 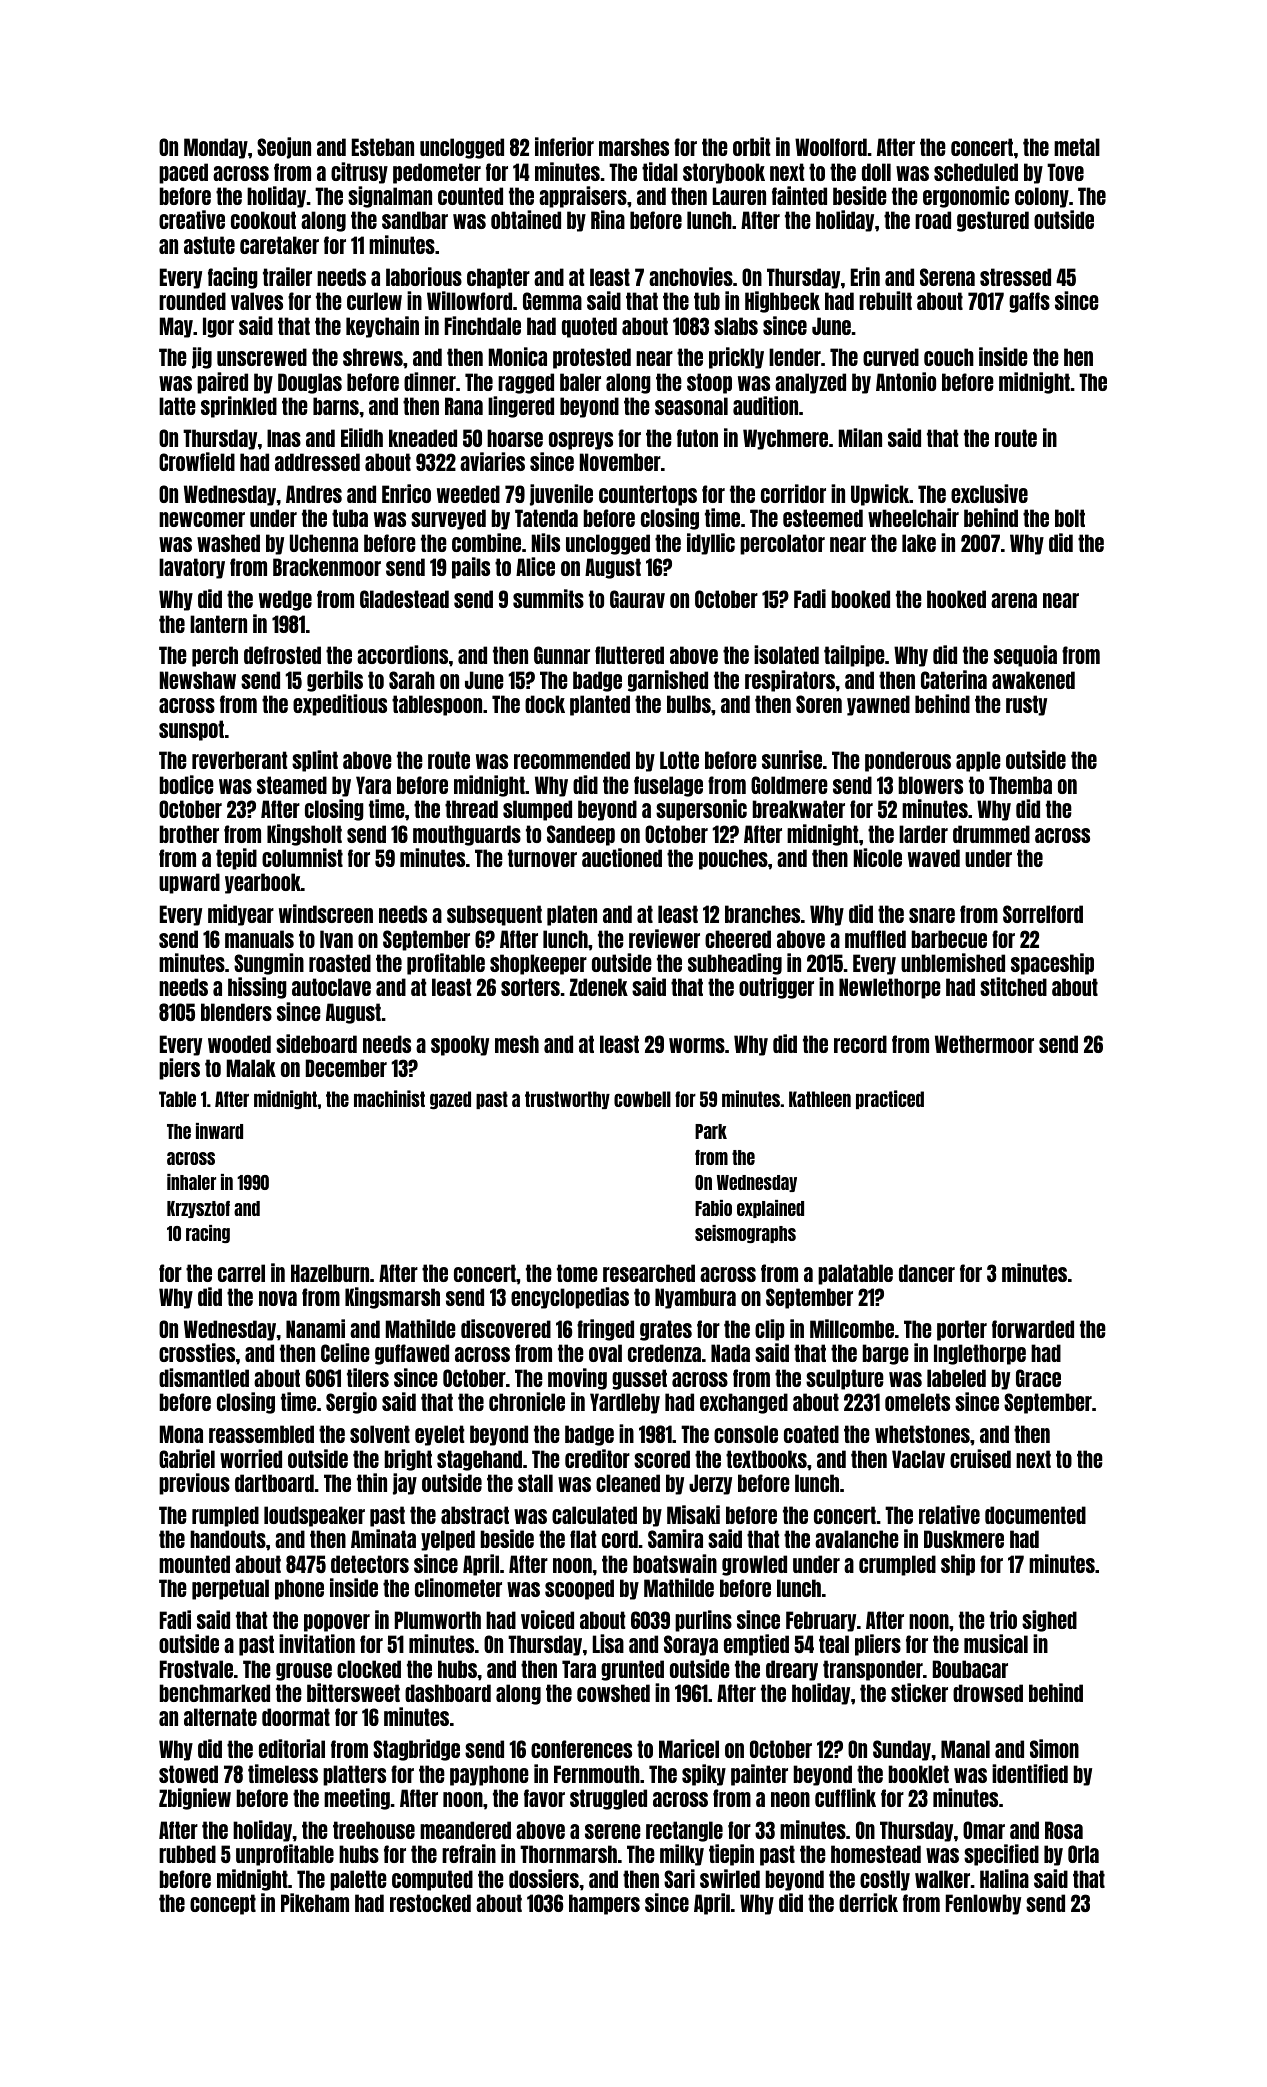 What do you see at coordinates (183, 173) in the screenshot?
I see `paced` at bounding box center [183, 173].
